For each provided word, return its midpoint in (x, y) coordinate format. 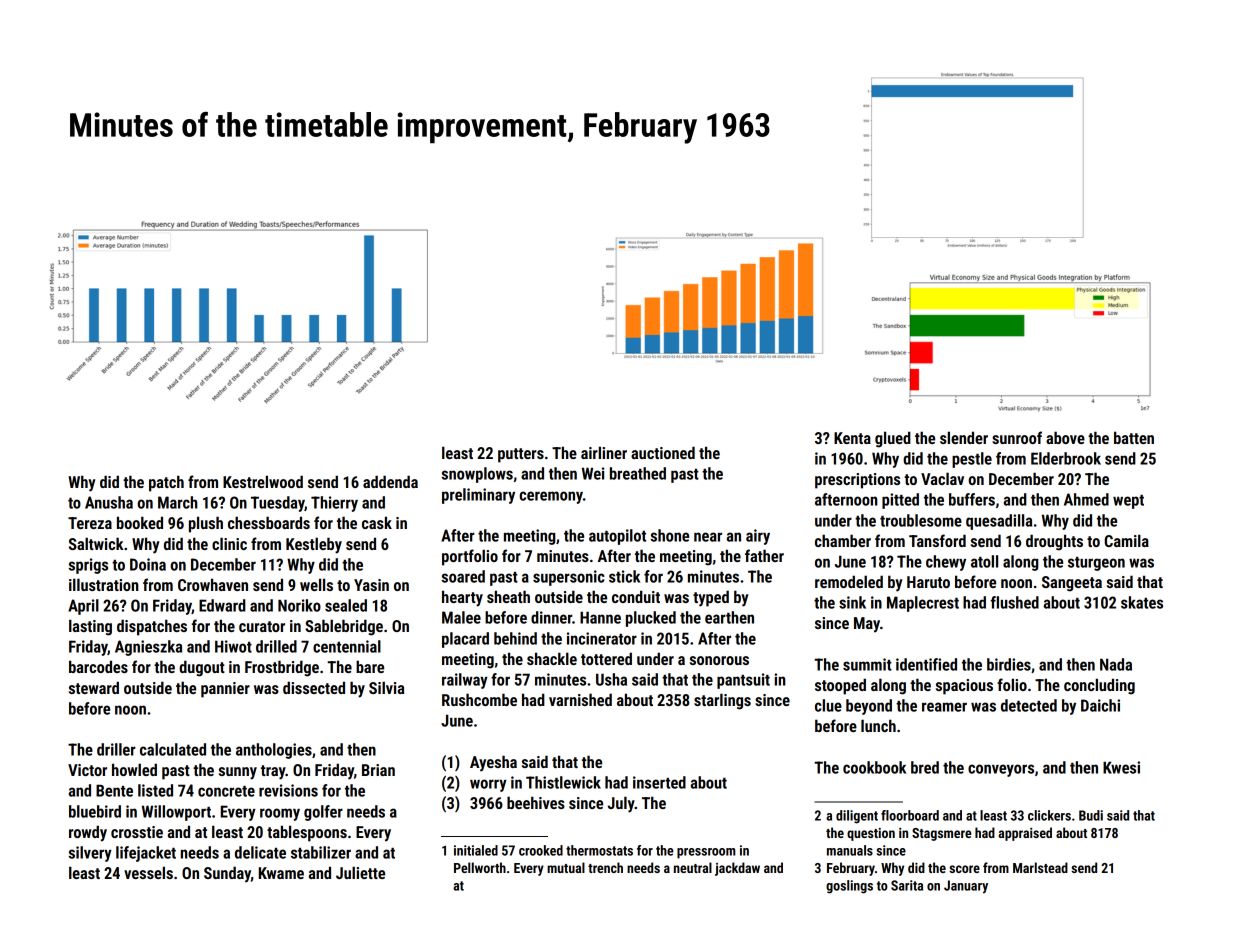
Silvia (387, 687)
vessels (148, 872)
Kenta (852, 438)
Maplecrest (923, 604)
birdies (1009, 664)
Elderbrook (1066, 458)
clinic (229, 543)
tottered (606, 658)
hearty (462, 598)
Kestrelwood (263, 481)
